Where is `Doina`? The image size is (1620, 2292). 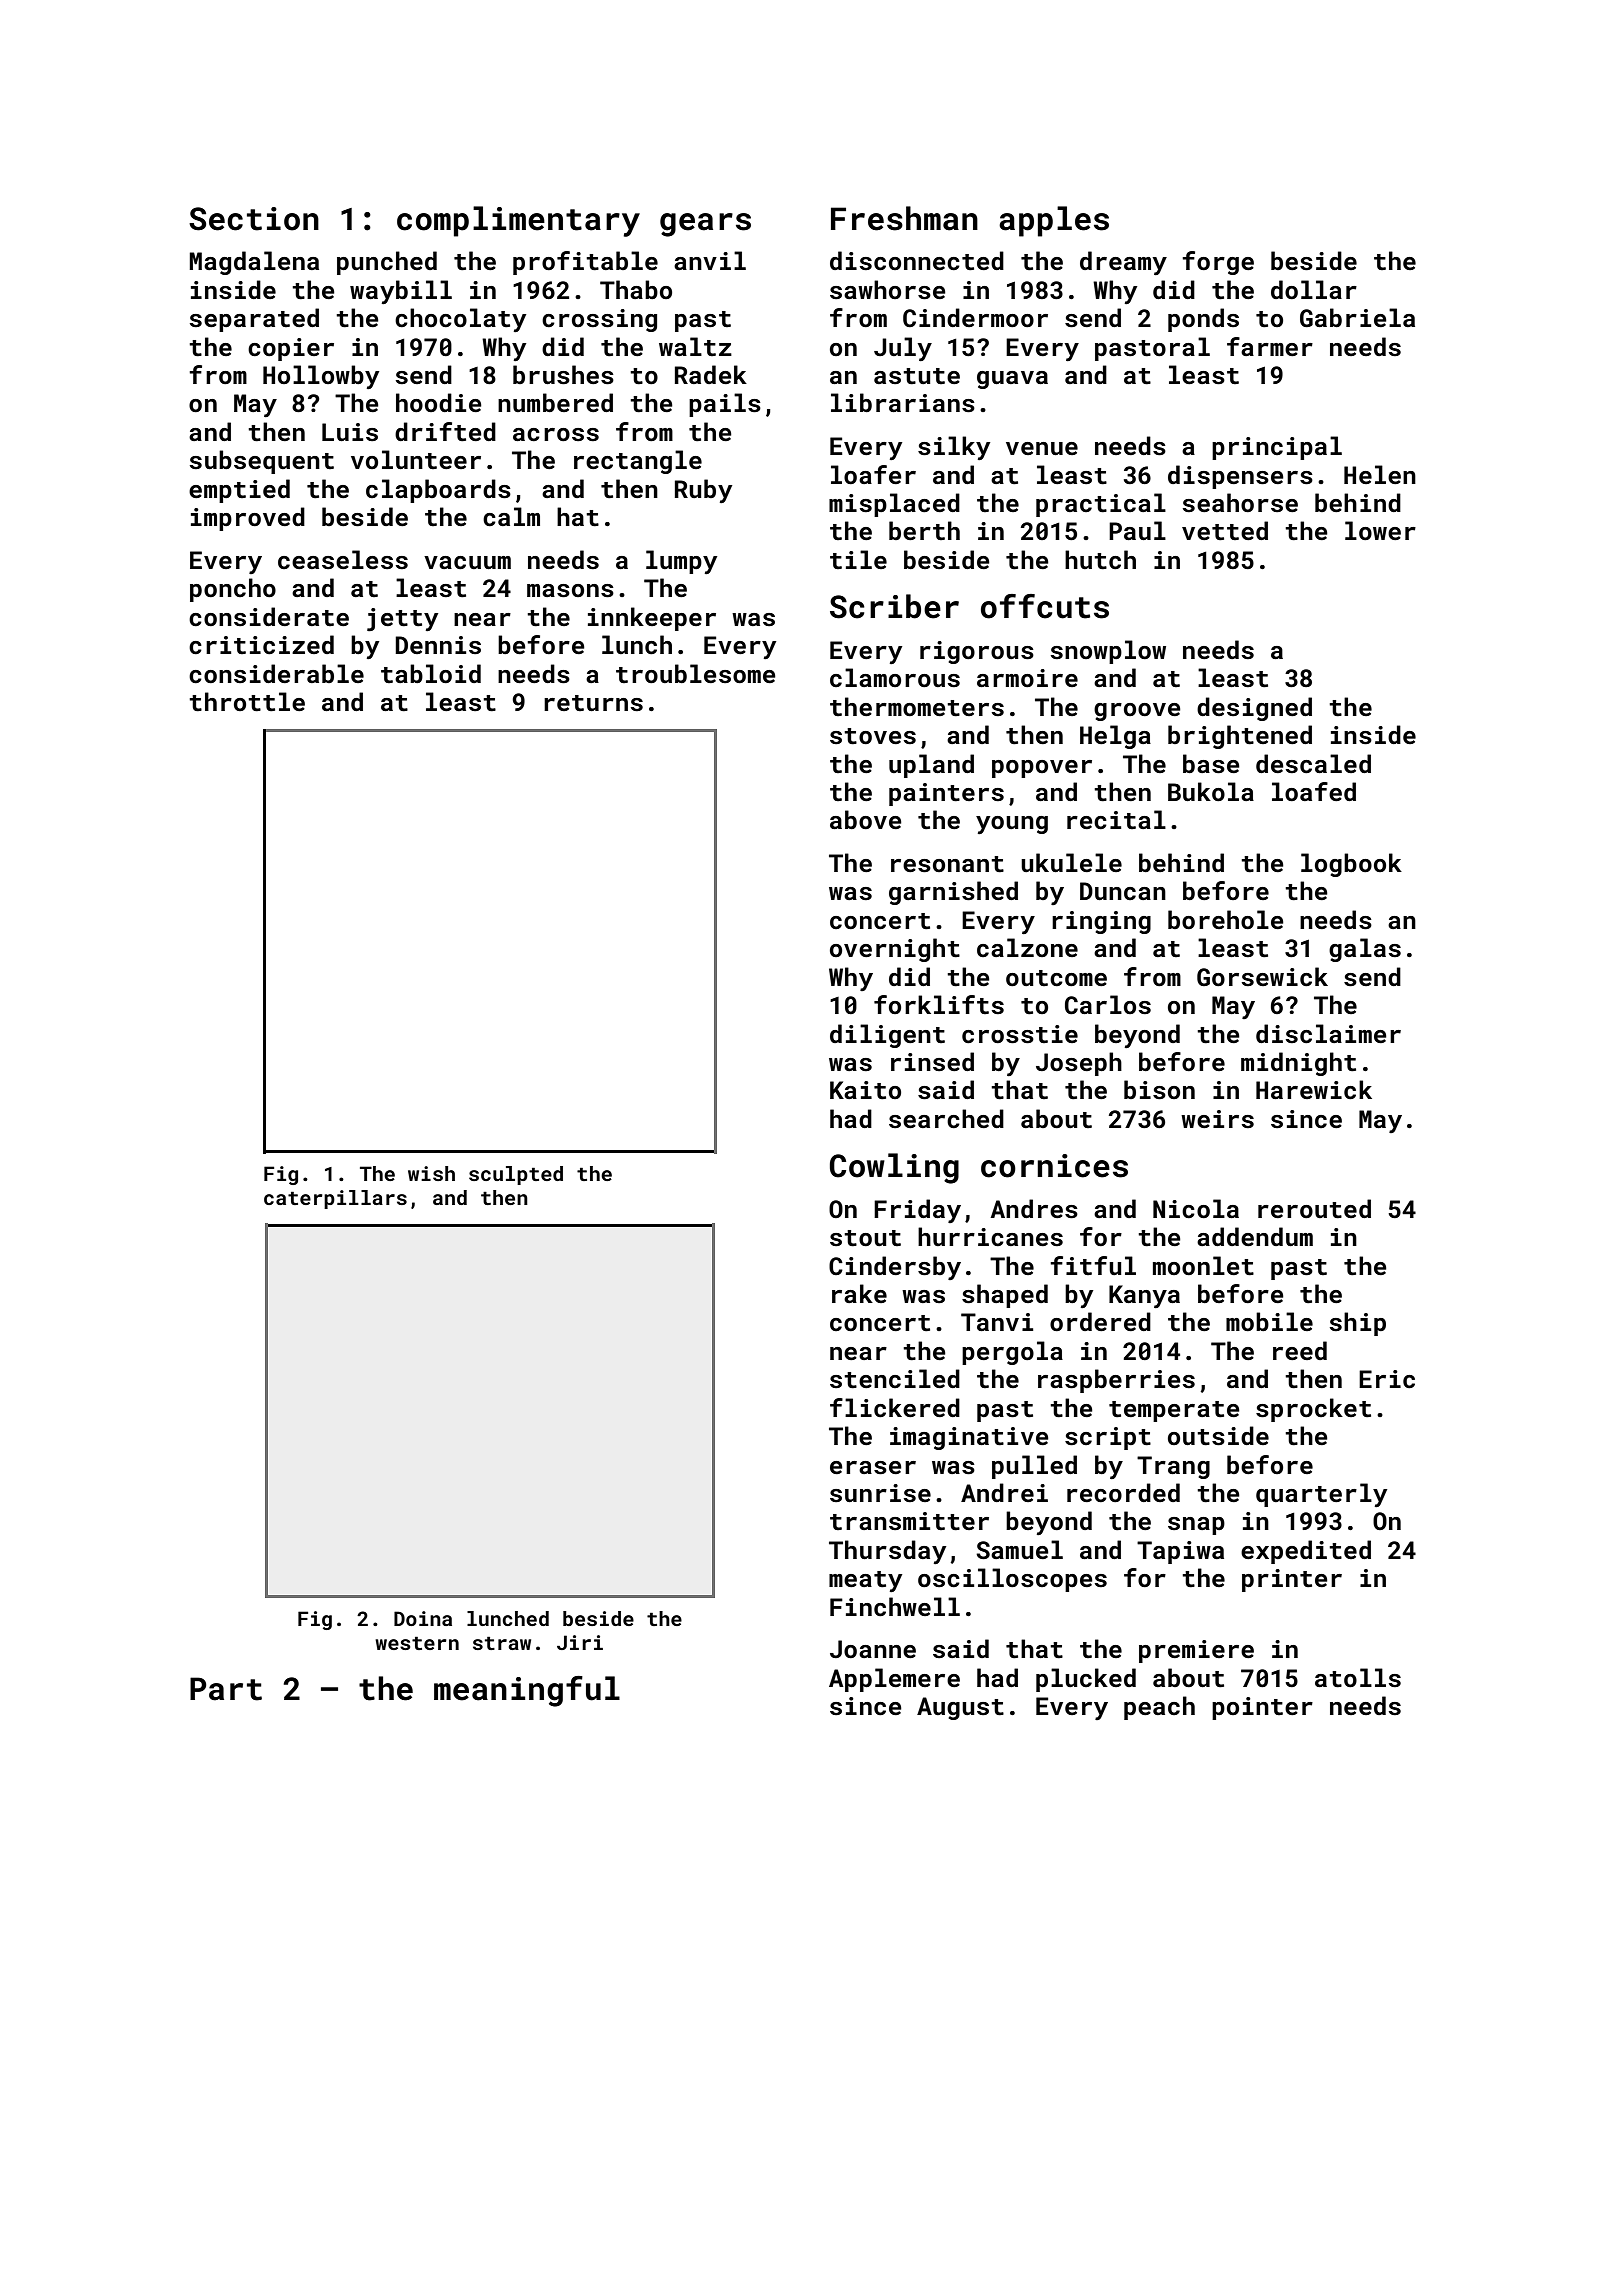
Doina is located at coordinates (423, 1618).
